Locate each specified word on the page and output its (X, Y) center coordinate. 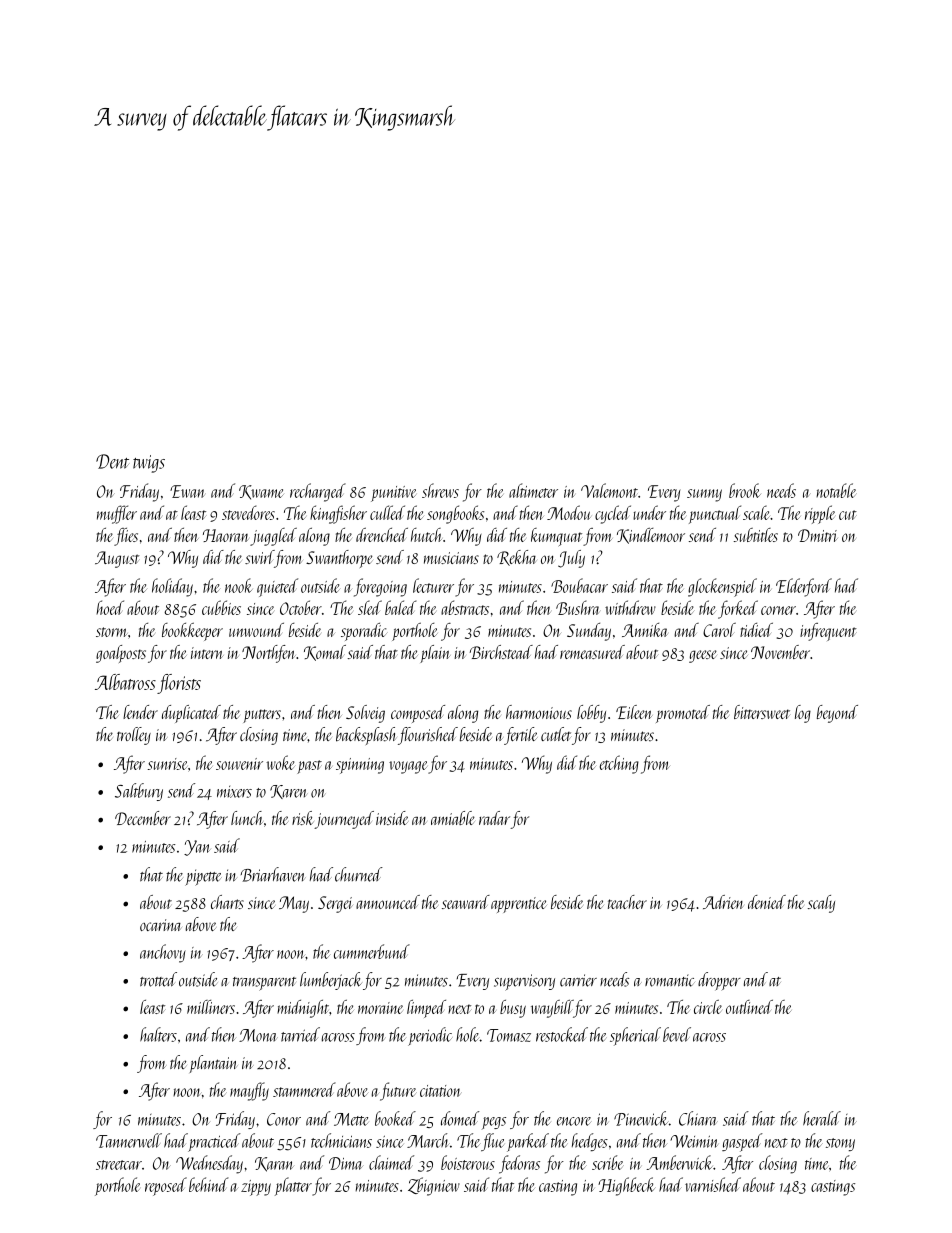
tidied (756, 630)
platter (293, 1186)
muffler (117, 514)
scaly (821, 904)
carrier (578, 980)
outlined (749, 1007)
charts (227, 902)
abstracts (465, 607)
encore (574, 1121)
